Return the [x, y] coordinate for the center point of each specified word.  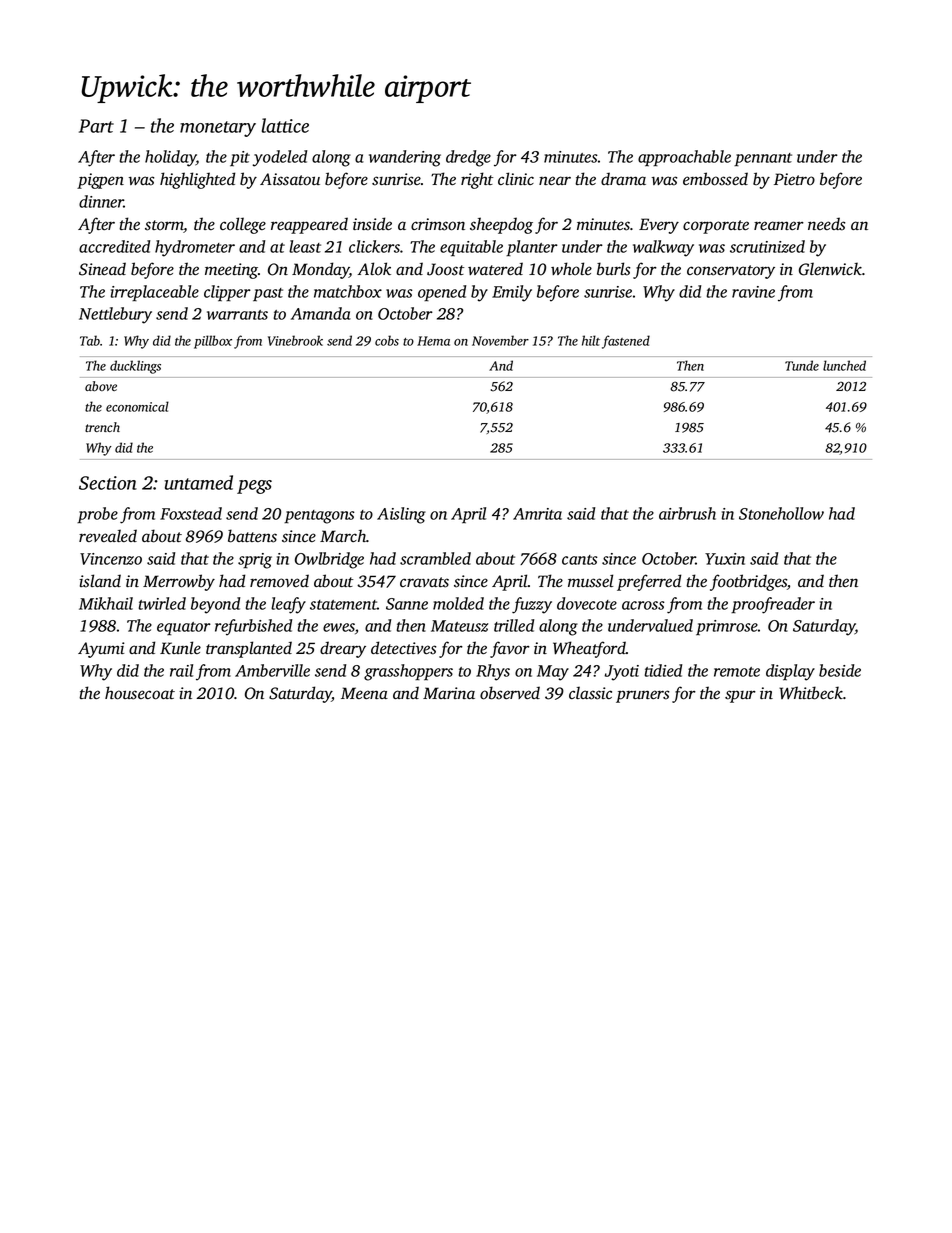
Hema [433, 341]
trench [102, 427]
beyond [215, 605]
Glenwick [830, 269]
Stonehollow [781, 513]
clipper [227, 293]
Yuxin [725, 559]
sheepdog [501, 225]
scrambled [435, 558]
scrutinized [767, 246]
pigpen [100, 181]
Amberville [272, 670]
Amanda [321, 313]
